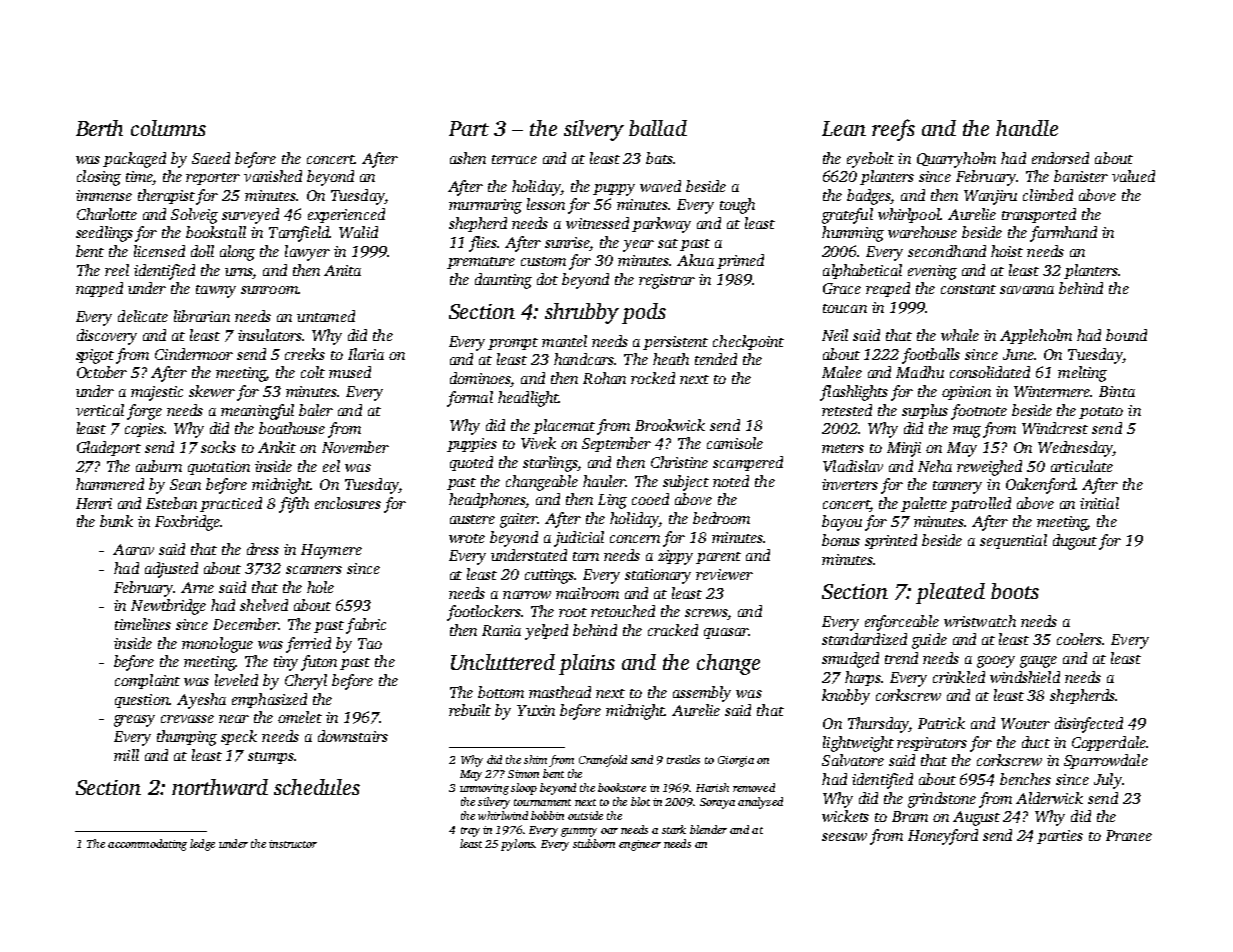 This screenshot has width=1233, height=952. What do you see at coordinates (370, 643) in the screenshot?
I see `Tao` at bounding box center [370, 643].
